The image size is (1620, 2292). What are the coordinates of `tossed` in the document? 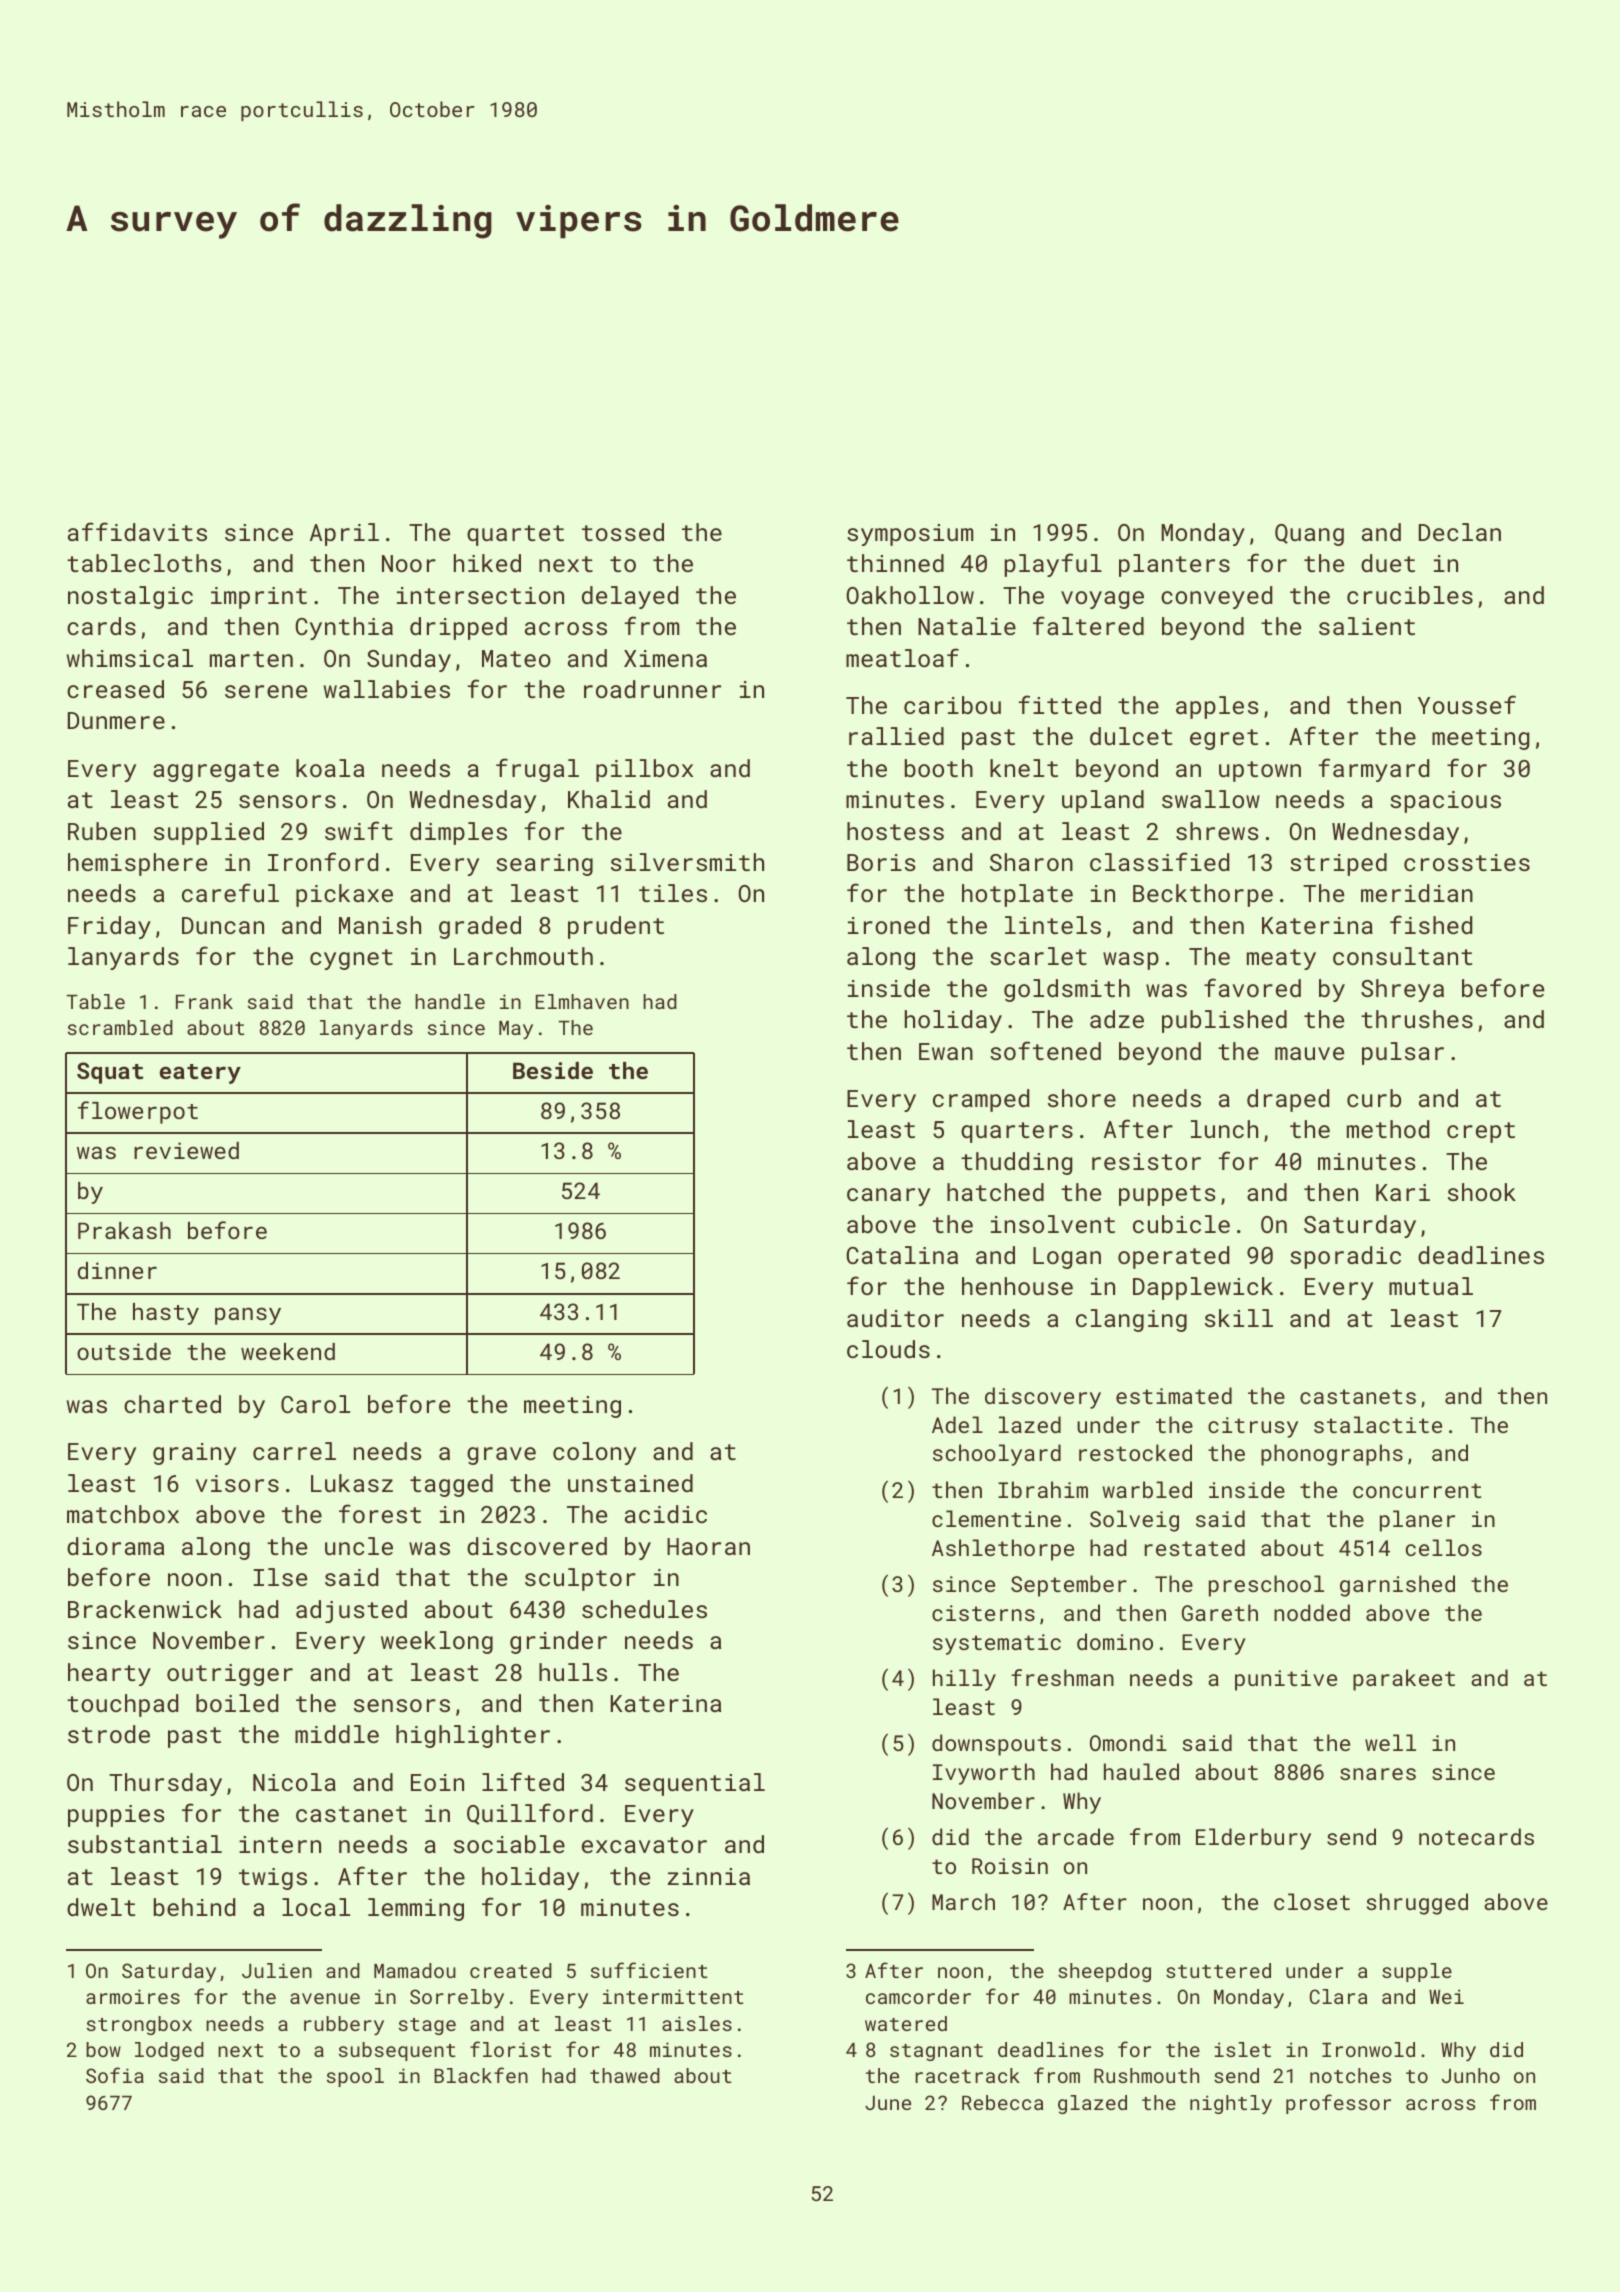 It's located at (623, 532).
